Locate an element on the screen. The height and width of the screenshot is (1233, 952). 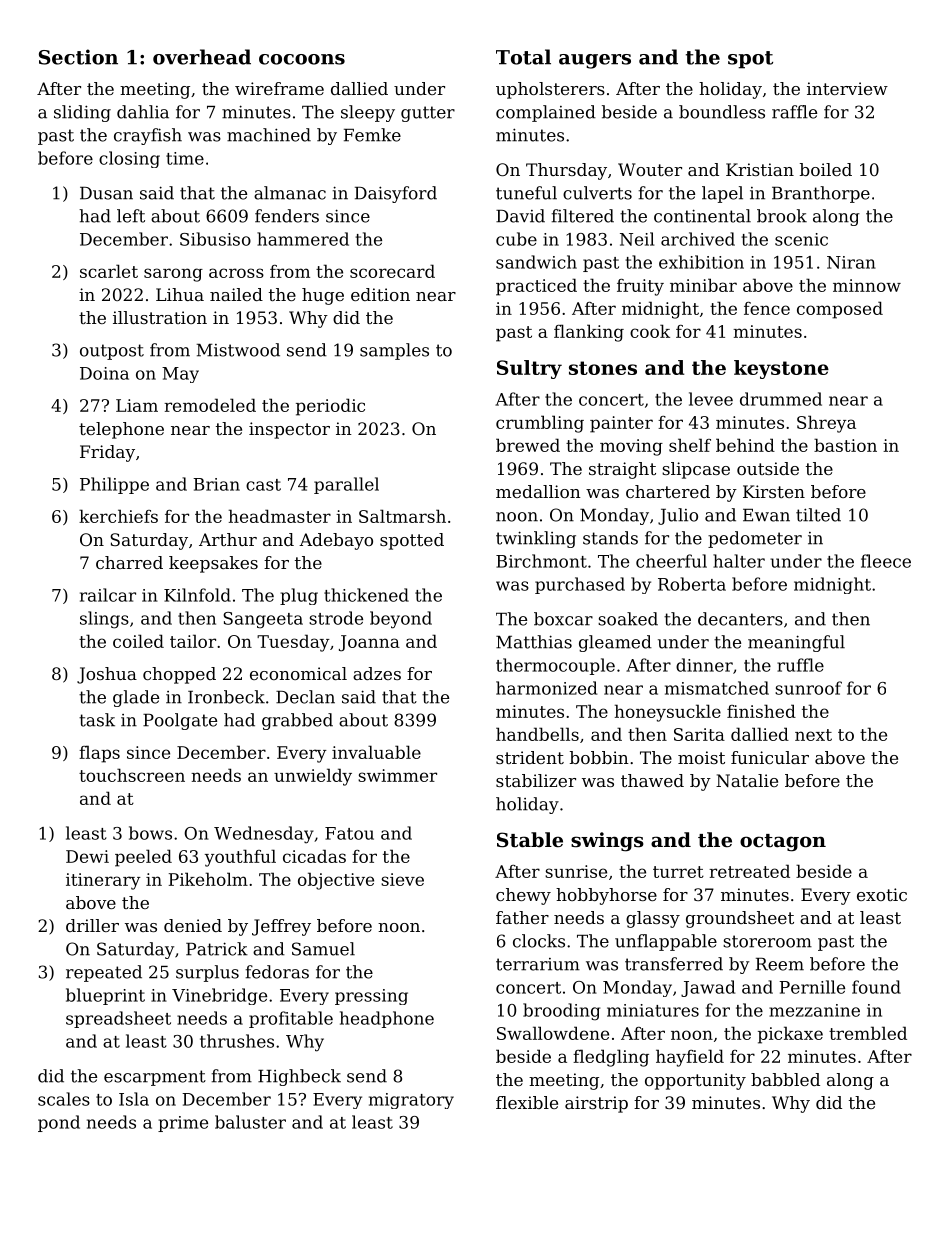
closing is located at coordinates (129, 159).
